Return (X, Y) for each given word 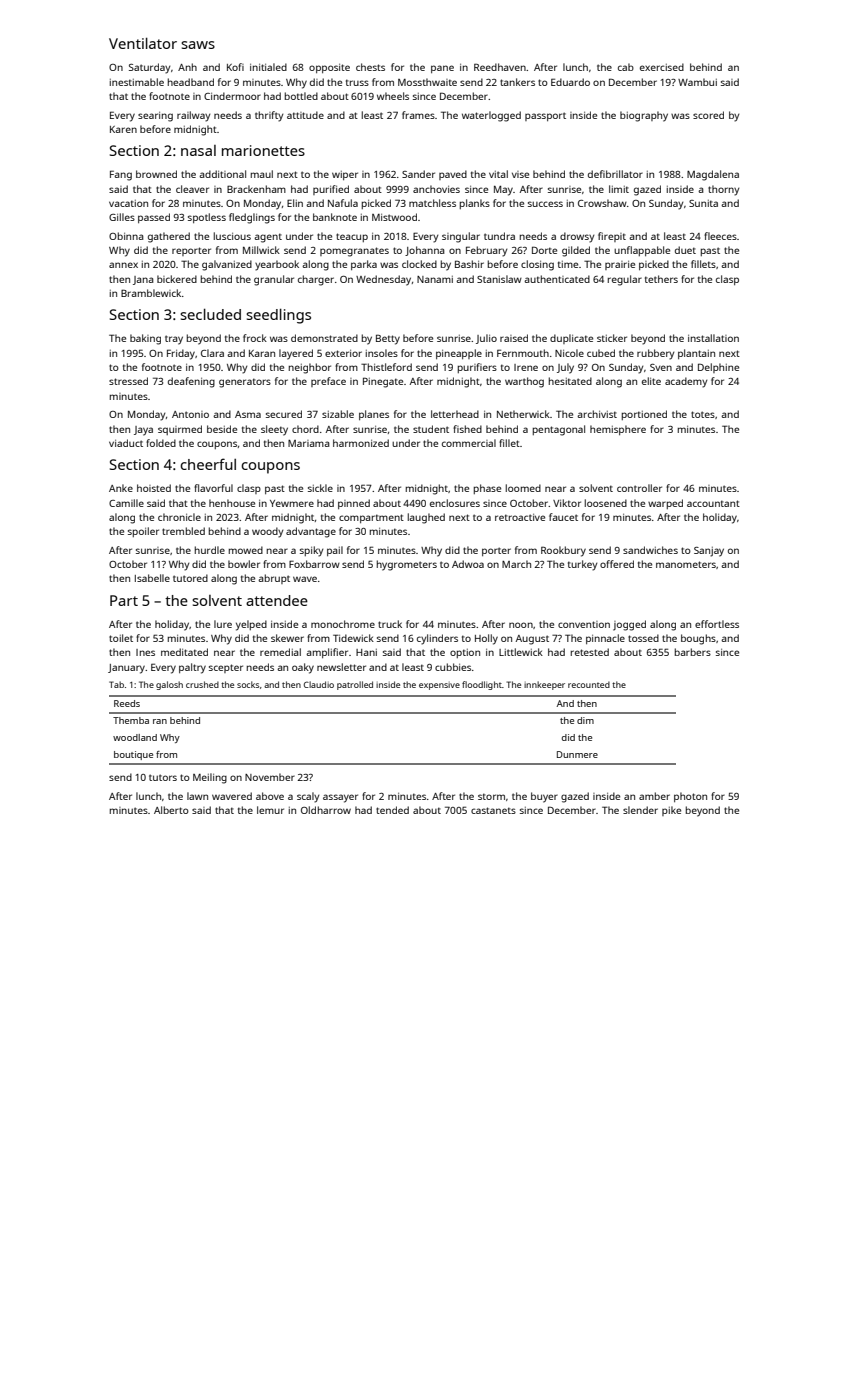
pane (442, 69)
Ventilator (143, 43)
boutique (133, 755)
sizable (338, 414)
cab (626, 67)
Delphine (718, 368)
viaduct (126, 443)
